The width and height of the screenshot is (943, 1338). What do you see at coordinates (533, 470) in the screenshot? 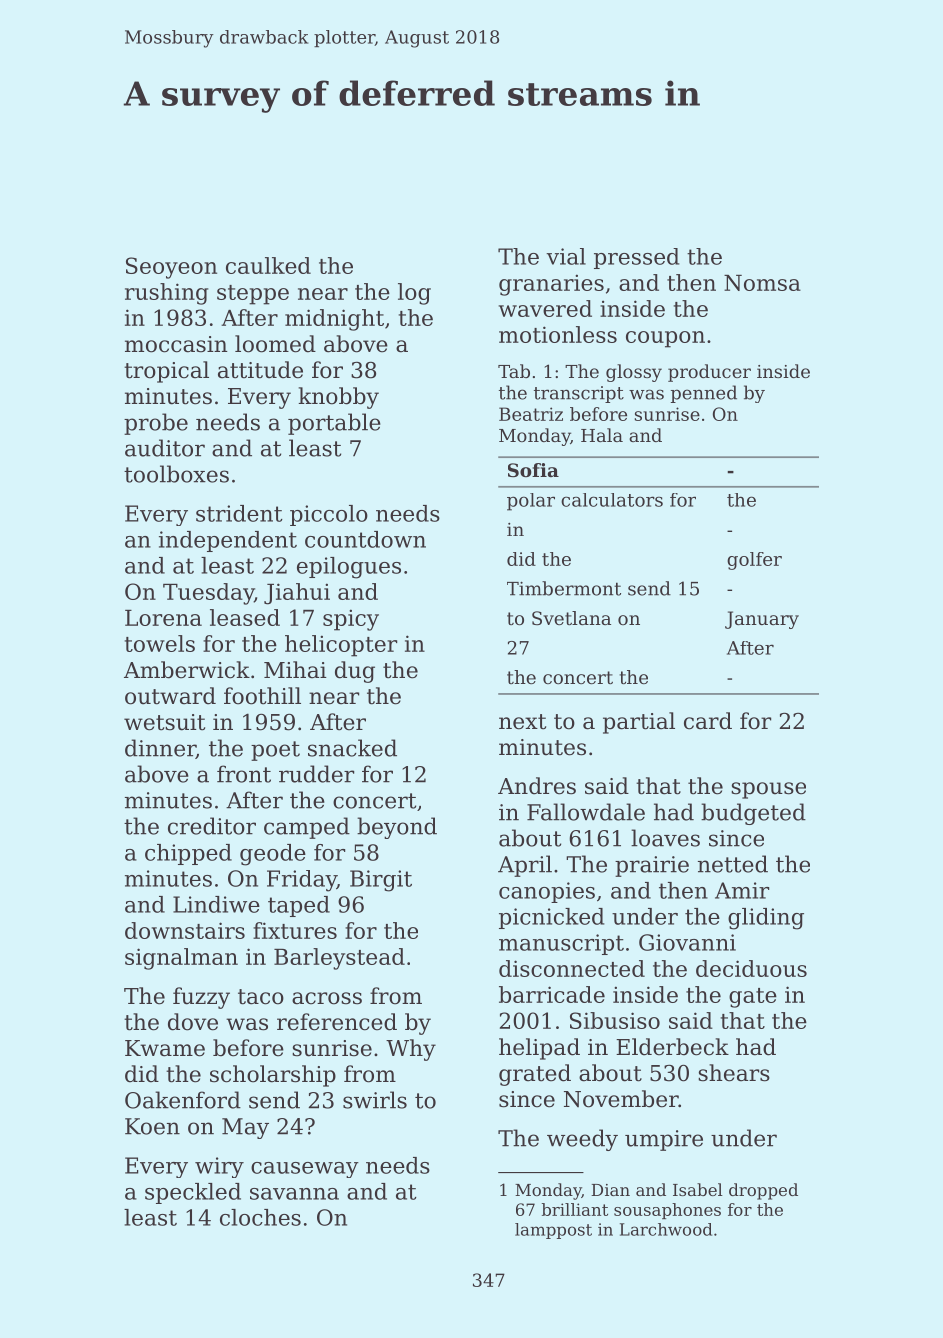
I see `Sofia` at bounding box center [533, 470].
